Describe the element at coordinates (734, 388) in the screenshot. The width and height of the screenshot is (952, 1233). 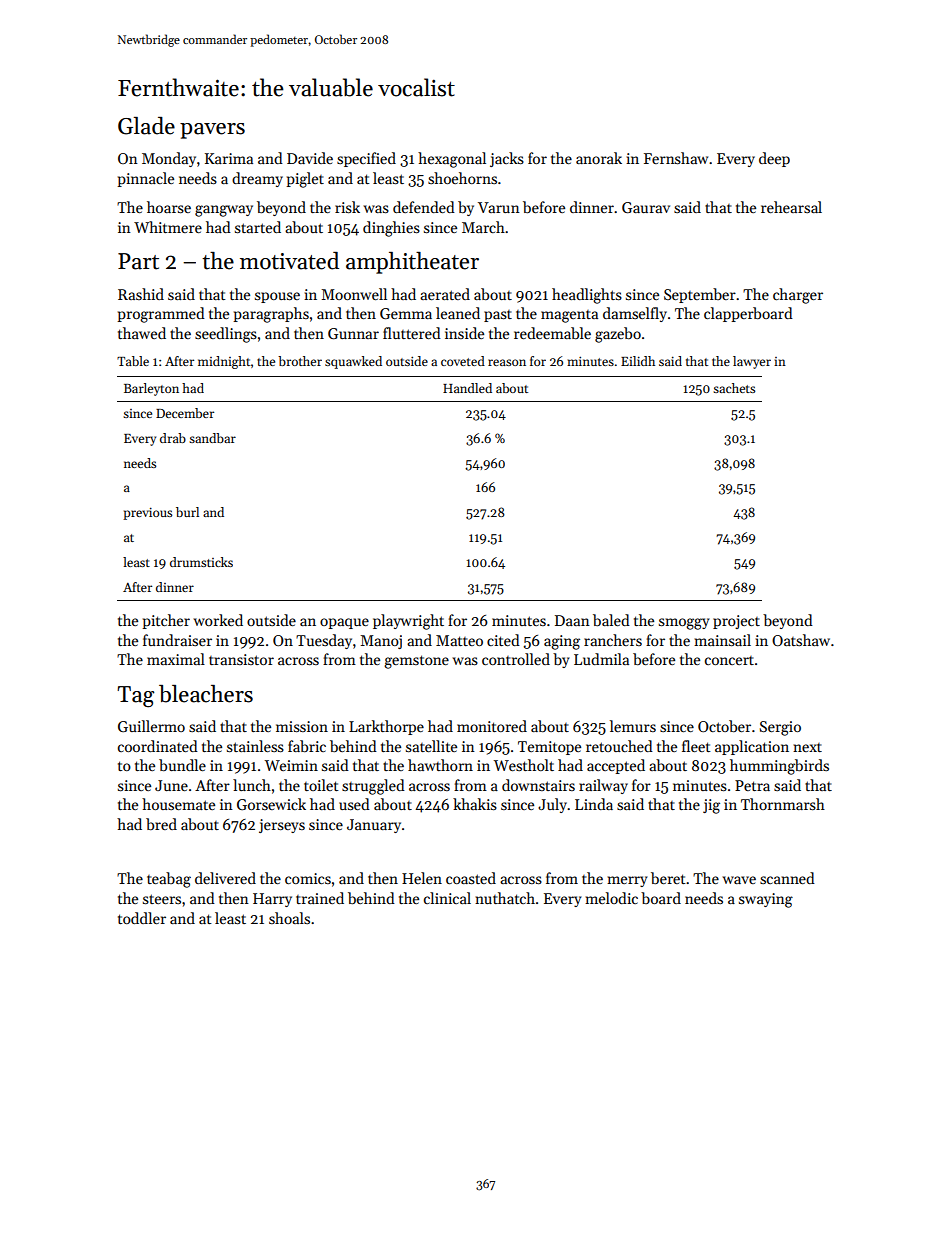
I see `sachets` at that location.
